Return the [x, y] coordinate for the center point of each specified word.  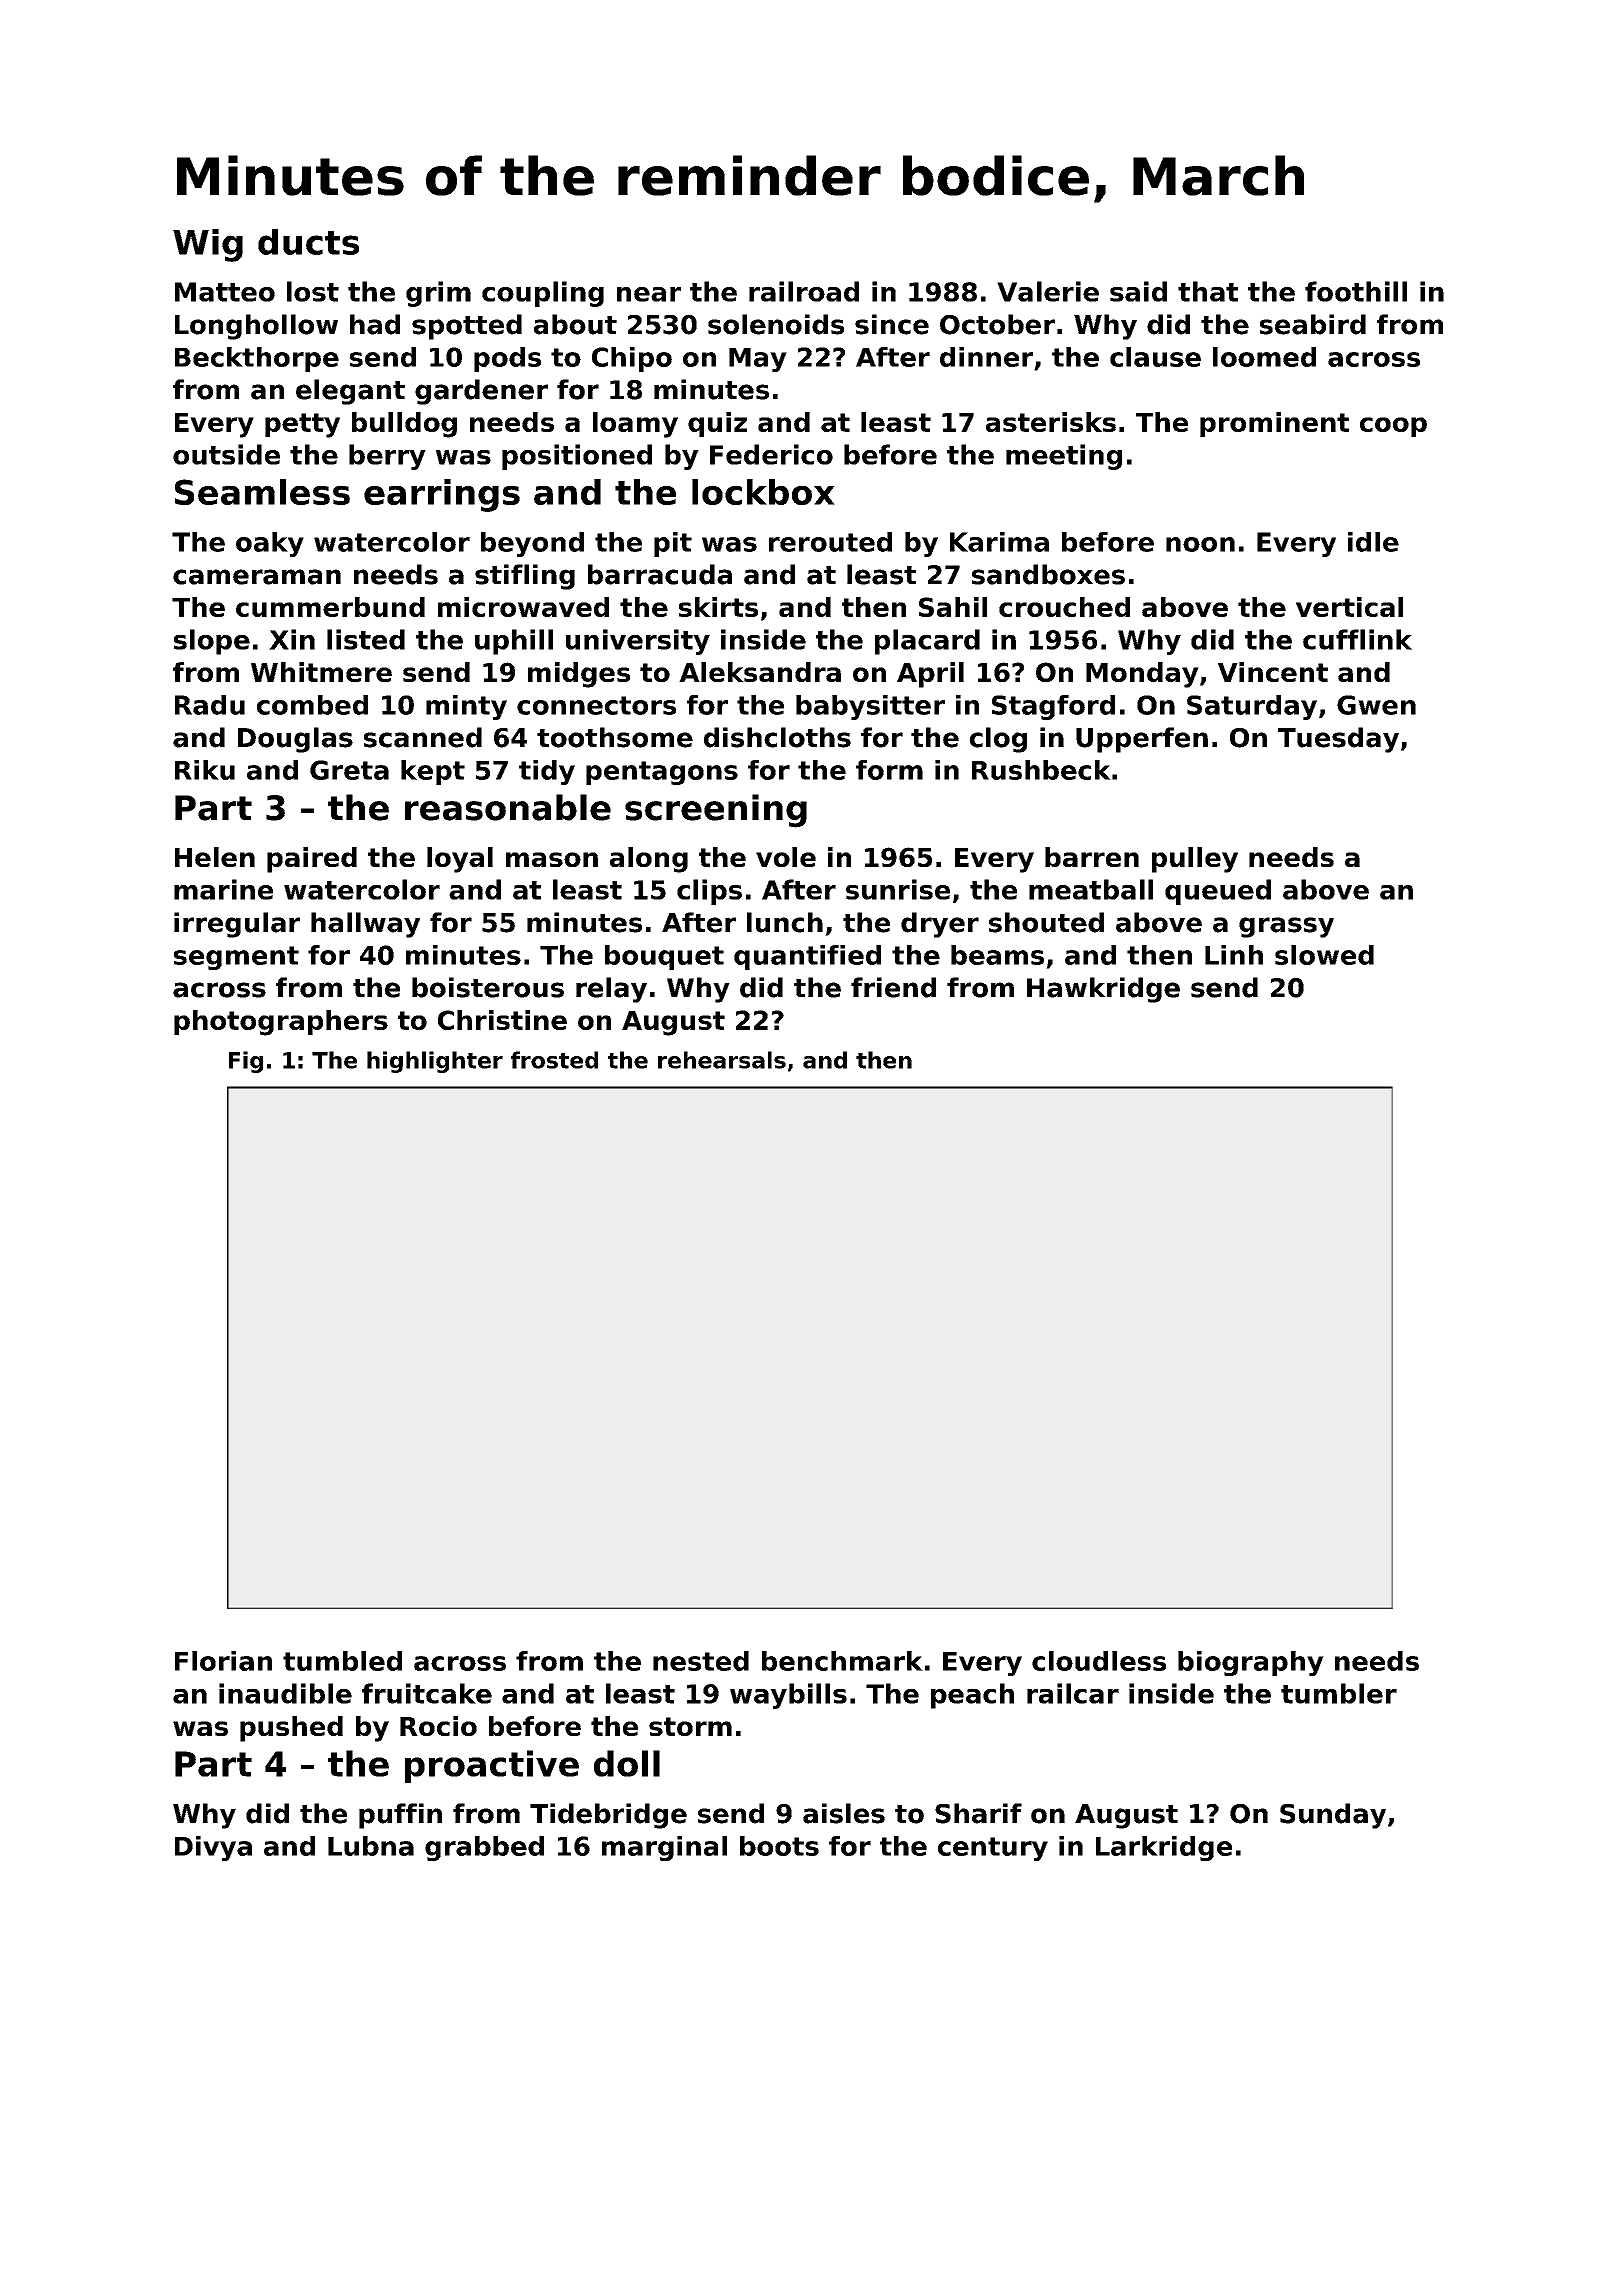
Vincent [1273, 672]
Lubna [371, 1846]
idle [1373, 542]
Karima [999, 542]
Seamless [262, 492]
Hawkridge [1103, 990]
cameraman [257, 577]
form [889, 770]
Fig [246, 1062]
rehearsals [722, 1060]
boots [779, 1846]
